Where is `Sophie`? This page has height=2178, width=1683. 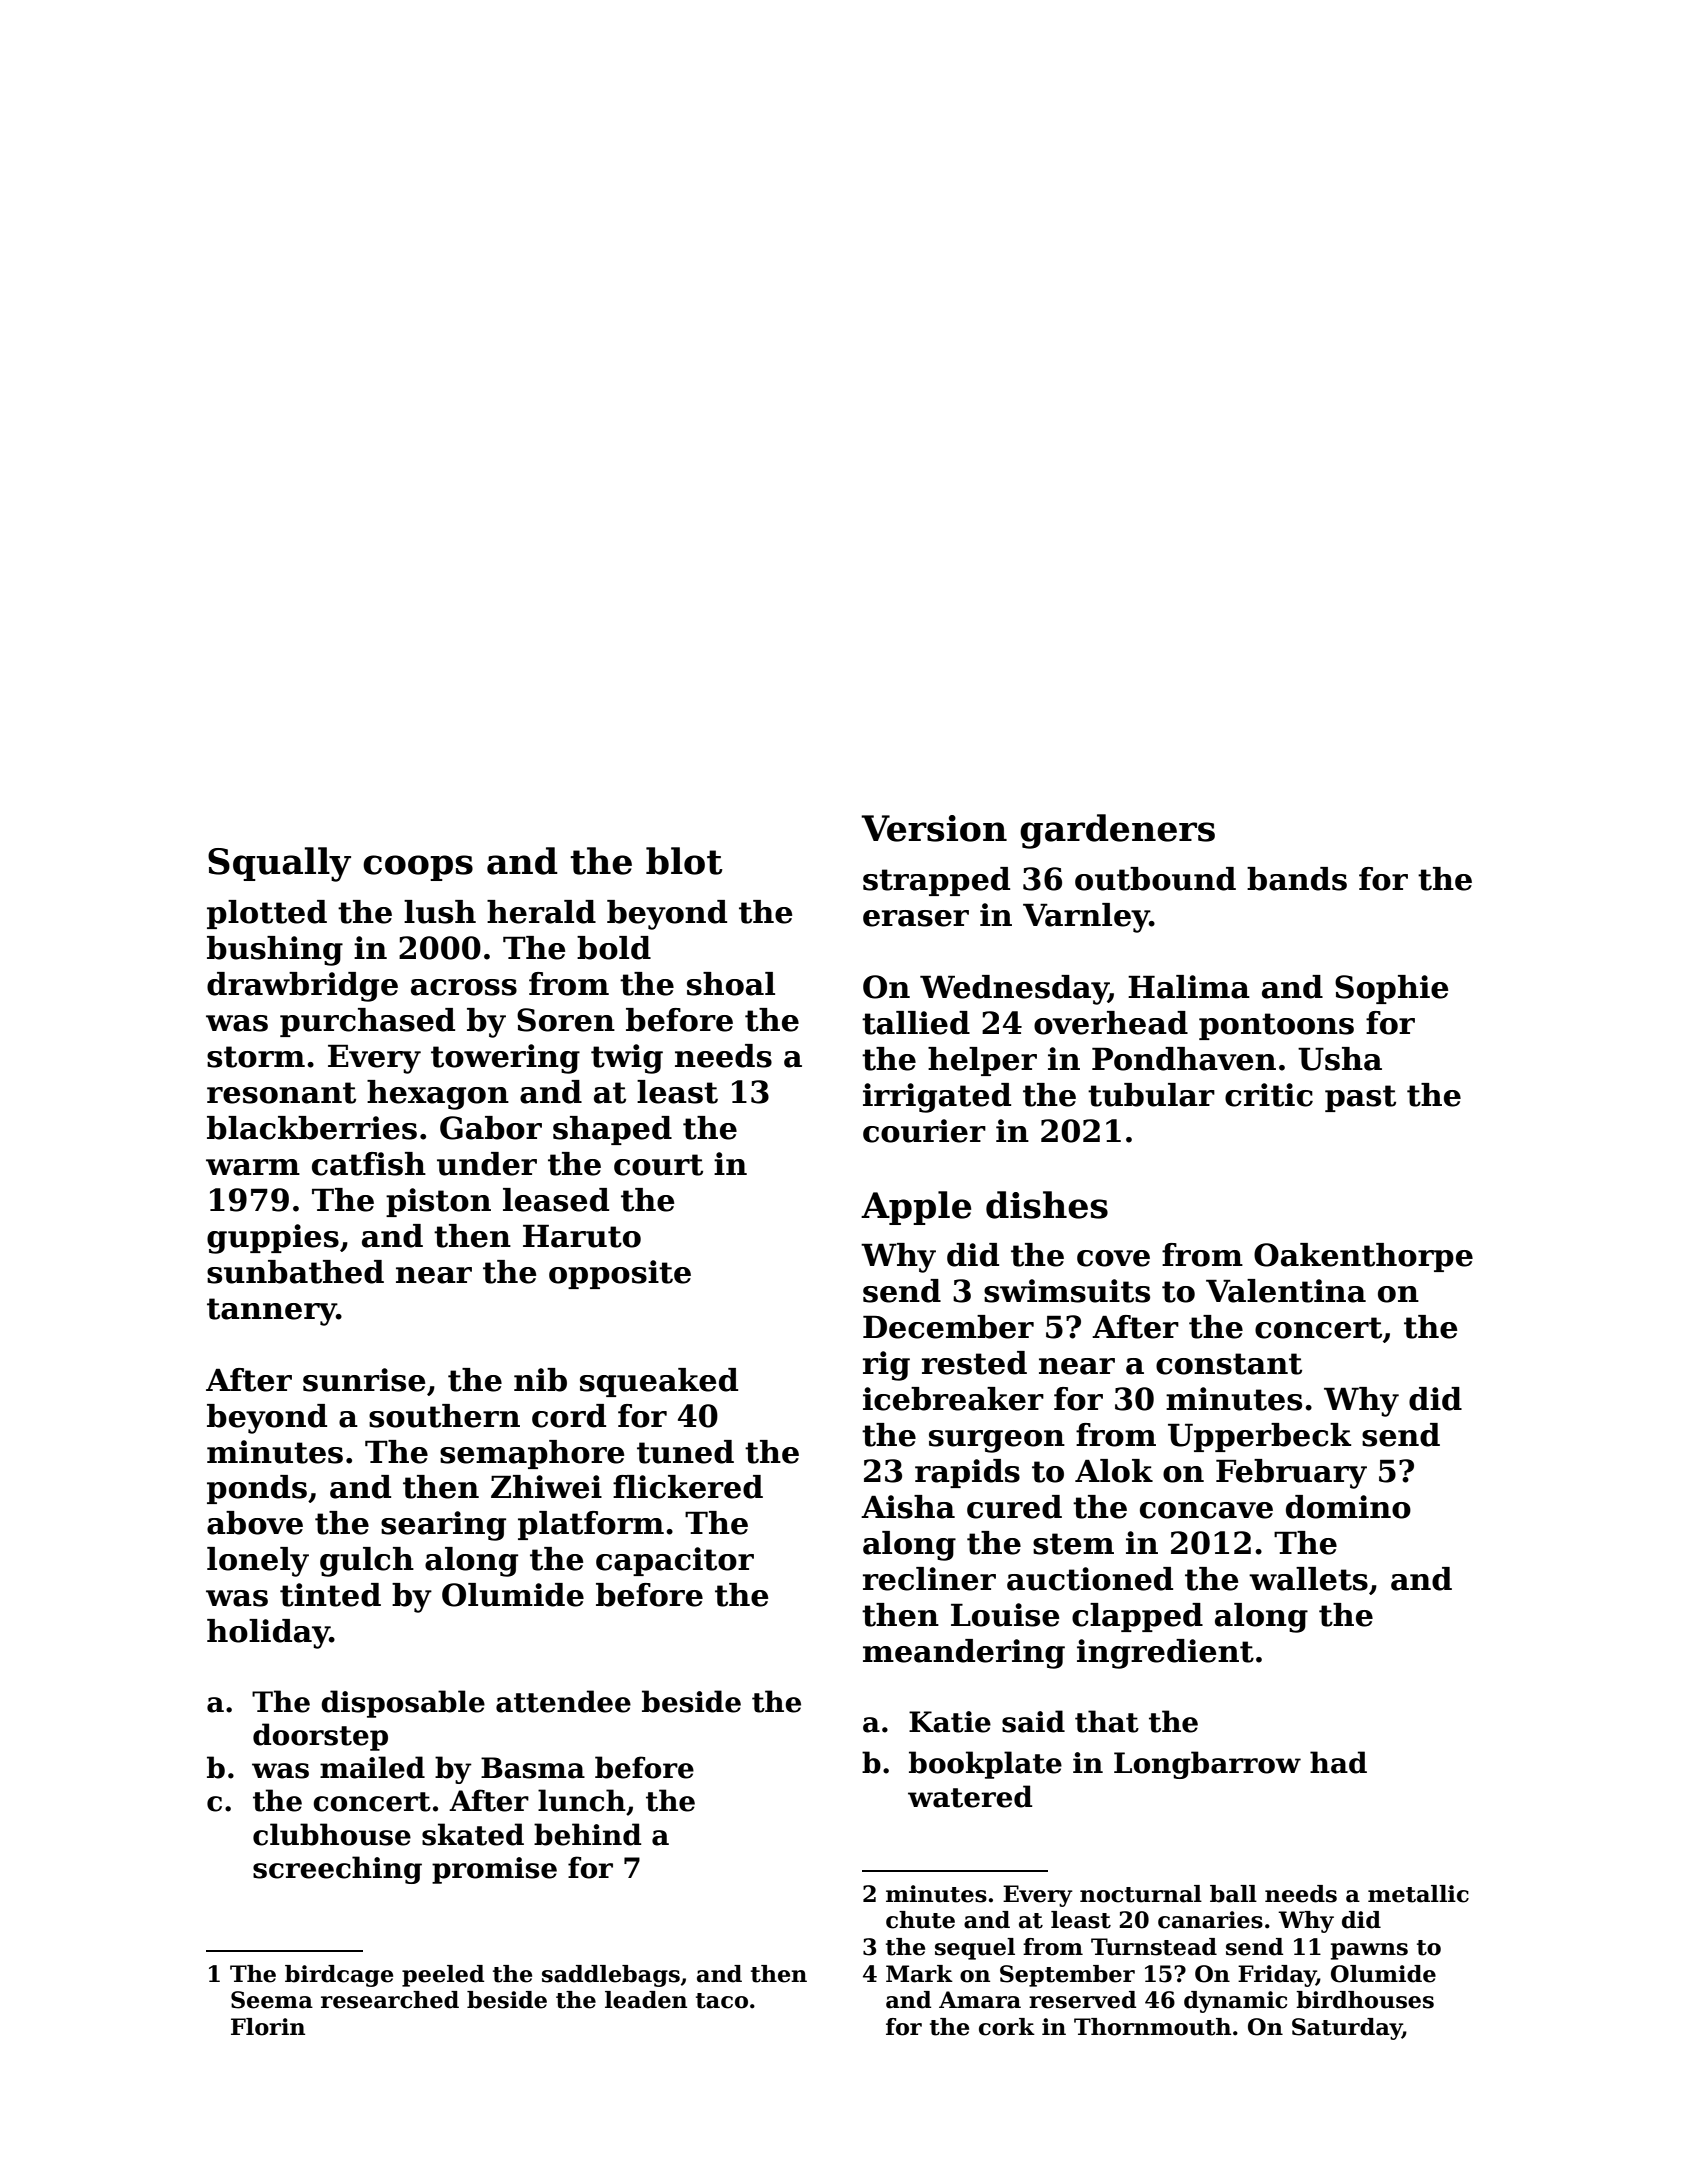
Sophie is located at coordinates (1391, 989).
